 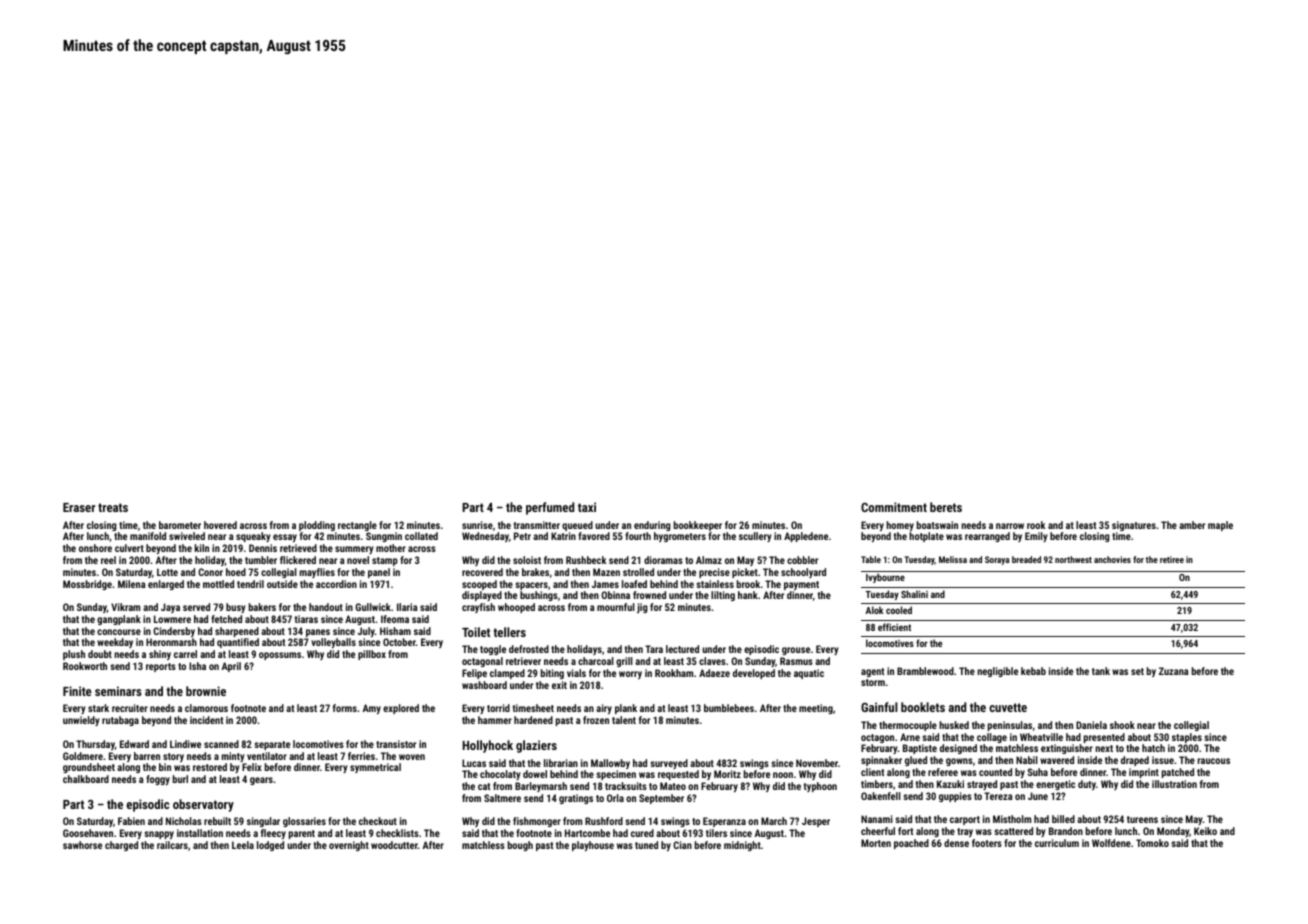 What do you see at coordinates (79, 507) in the page?
I see `Eraser` at bounding box center [79, 507].
